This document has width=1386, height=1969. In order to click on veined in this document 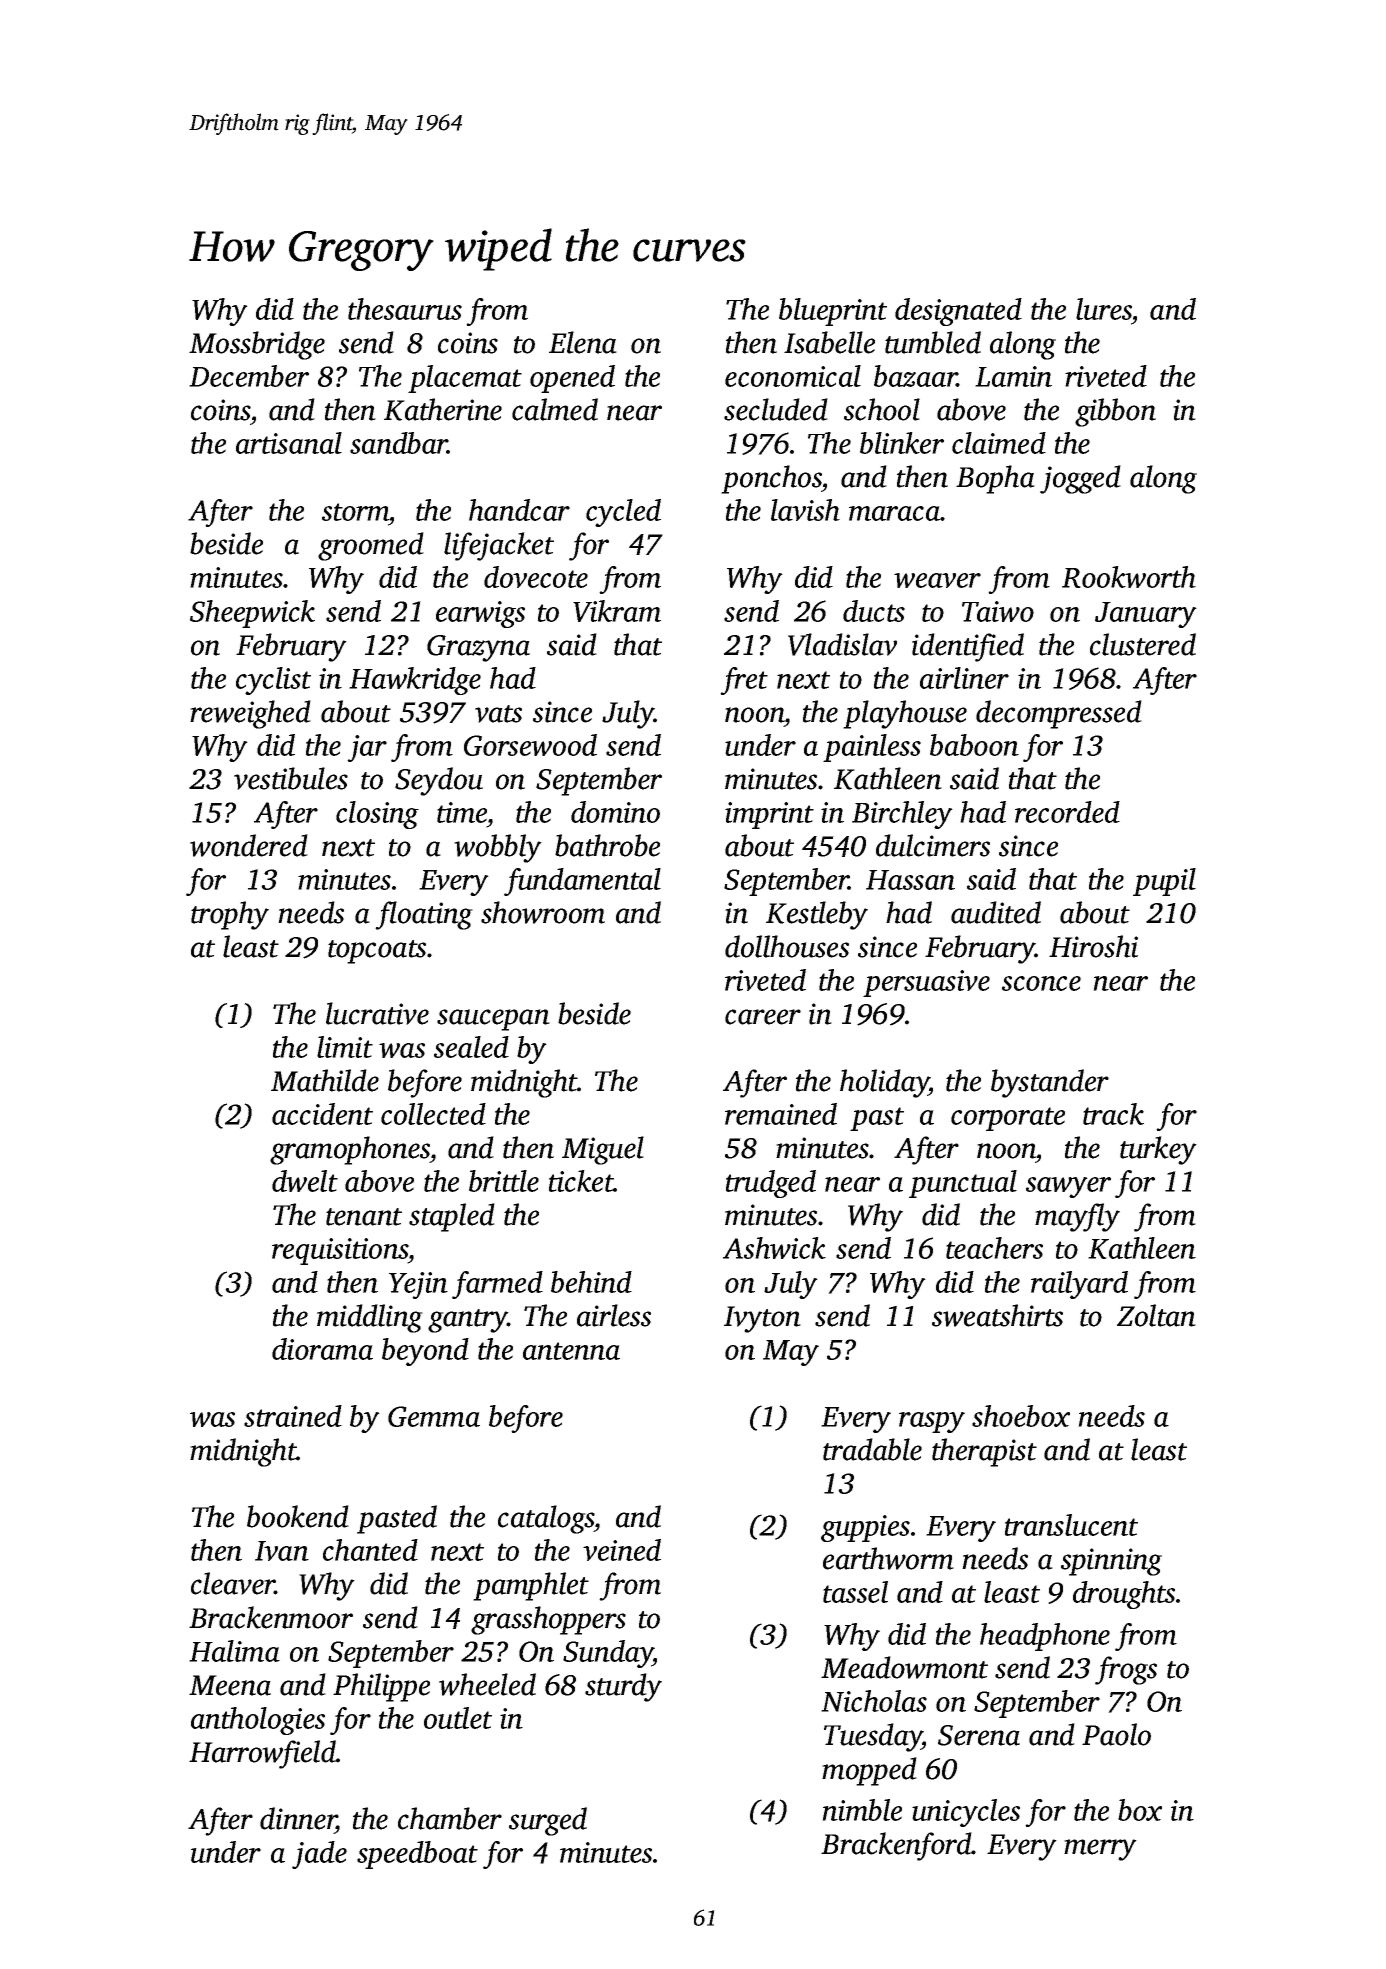, I will do `click(622, 1550)`.
